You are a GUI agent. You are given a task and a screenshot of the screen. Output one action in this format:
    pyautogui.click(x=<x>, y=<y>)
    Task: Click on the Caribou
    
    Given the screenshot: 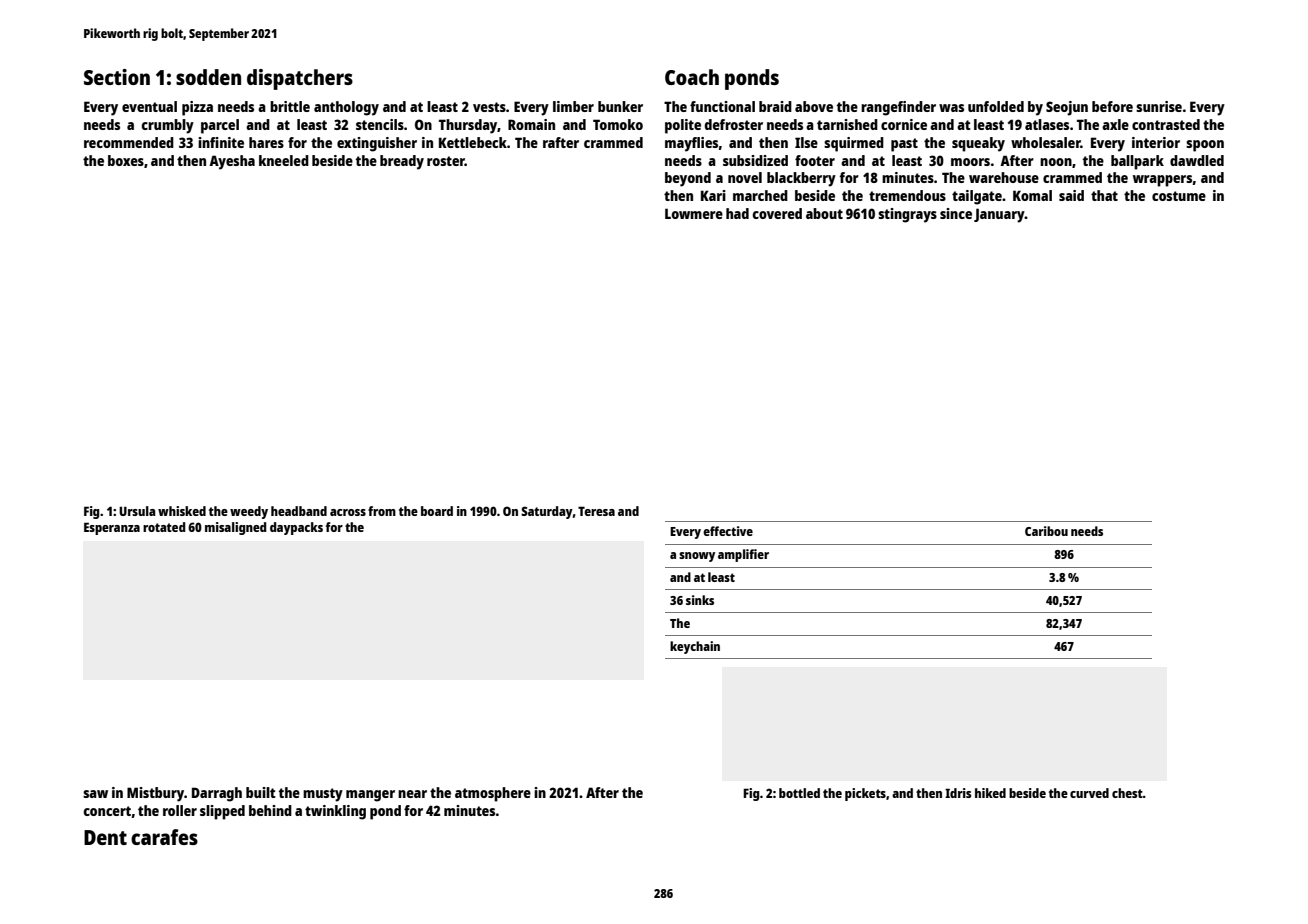 What is the action you would take?
    pyautogui.click(x=1046, y=531)
